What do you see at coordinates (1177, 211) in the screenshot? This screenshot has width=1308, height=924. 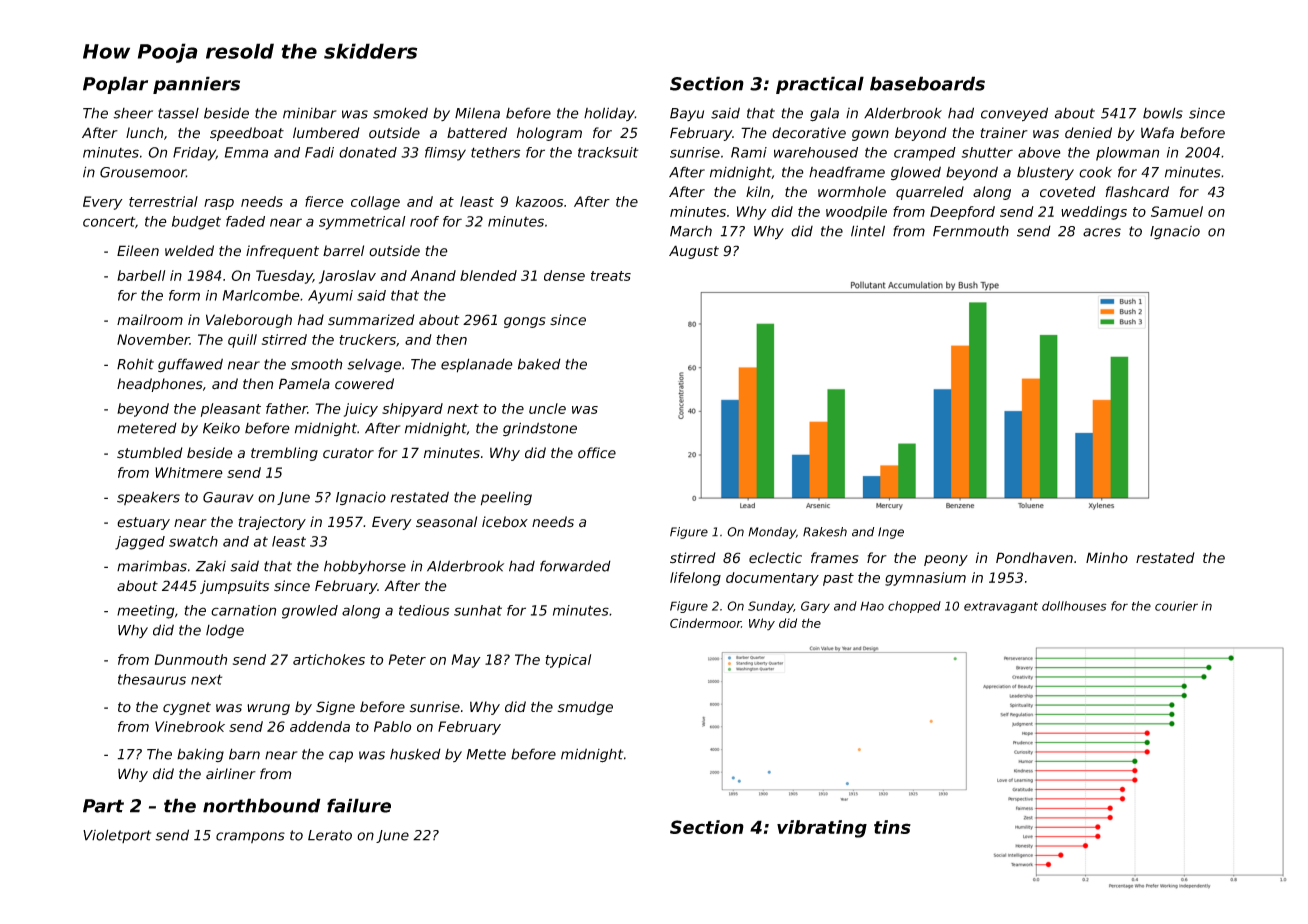 I see `Samuel` at bounding box center [1177, 211].
